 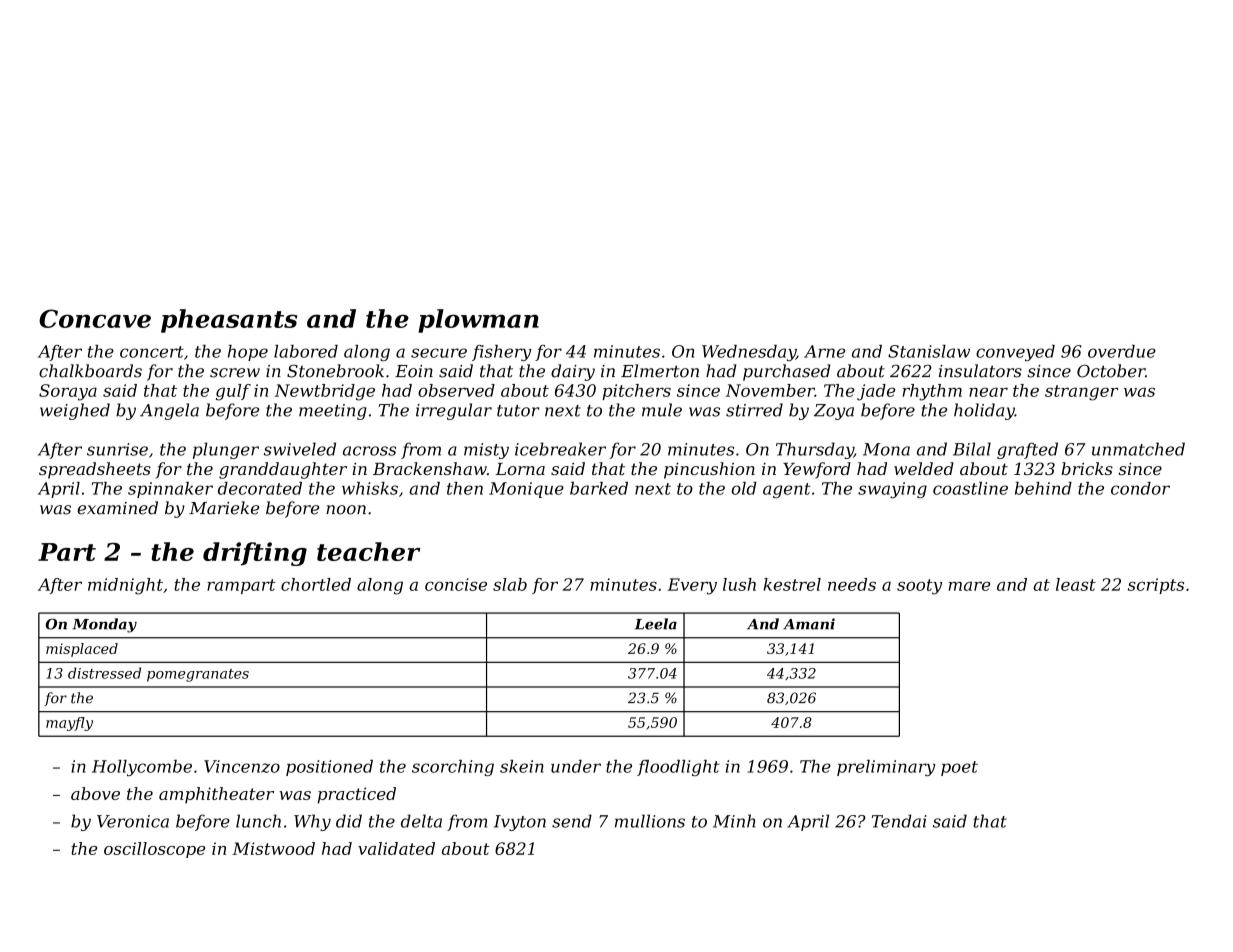 I want to click on Leela, so click(x=656, y=624).
